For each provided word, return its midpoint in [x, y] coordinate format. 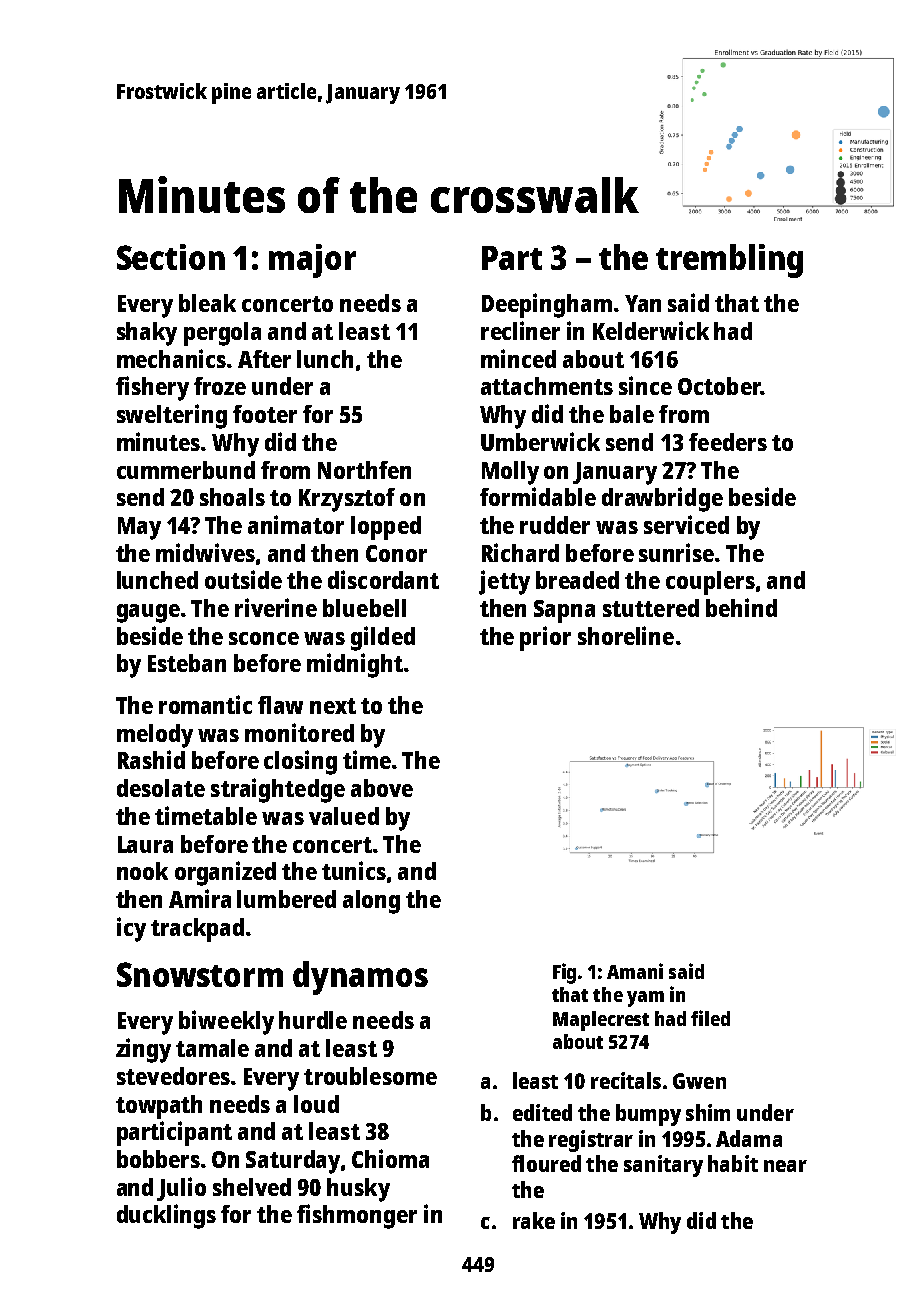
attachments [547, 386]
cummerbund [186, 470]
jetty [504, 582]
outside [243, 579]
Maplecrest [601, 1021]
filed [710, 1018]
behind [741, 607]
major [312, 261]
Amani [635, 971]
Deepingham [547, 305]
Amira [200, 898]
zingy [143, 1050]
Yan [643, 303]
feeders [728, 442]
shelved [252, 1187]
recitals [626, 1080]
